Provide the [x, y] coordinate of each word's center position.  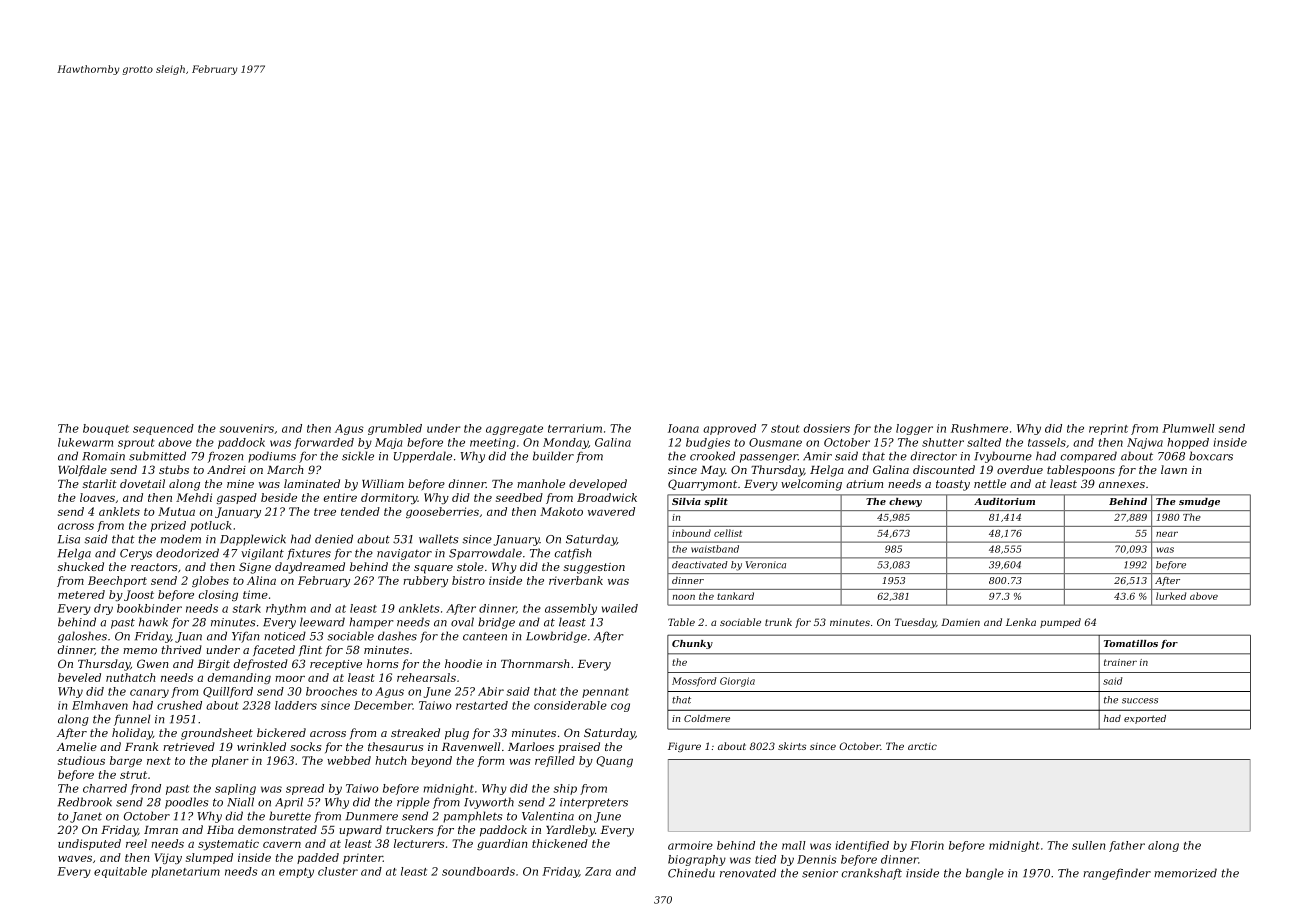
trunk [778, 622]
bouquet [106, 429]
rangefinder [1117, 874]
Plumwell [1188, 428]
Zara [598, 871]
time [255, 594]
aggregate [514, 430]
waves [75, 859]
